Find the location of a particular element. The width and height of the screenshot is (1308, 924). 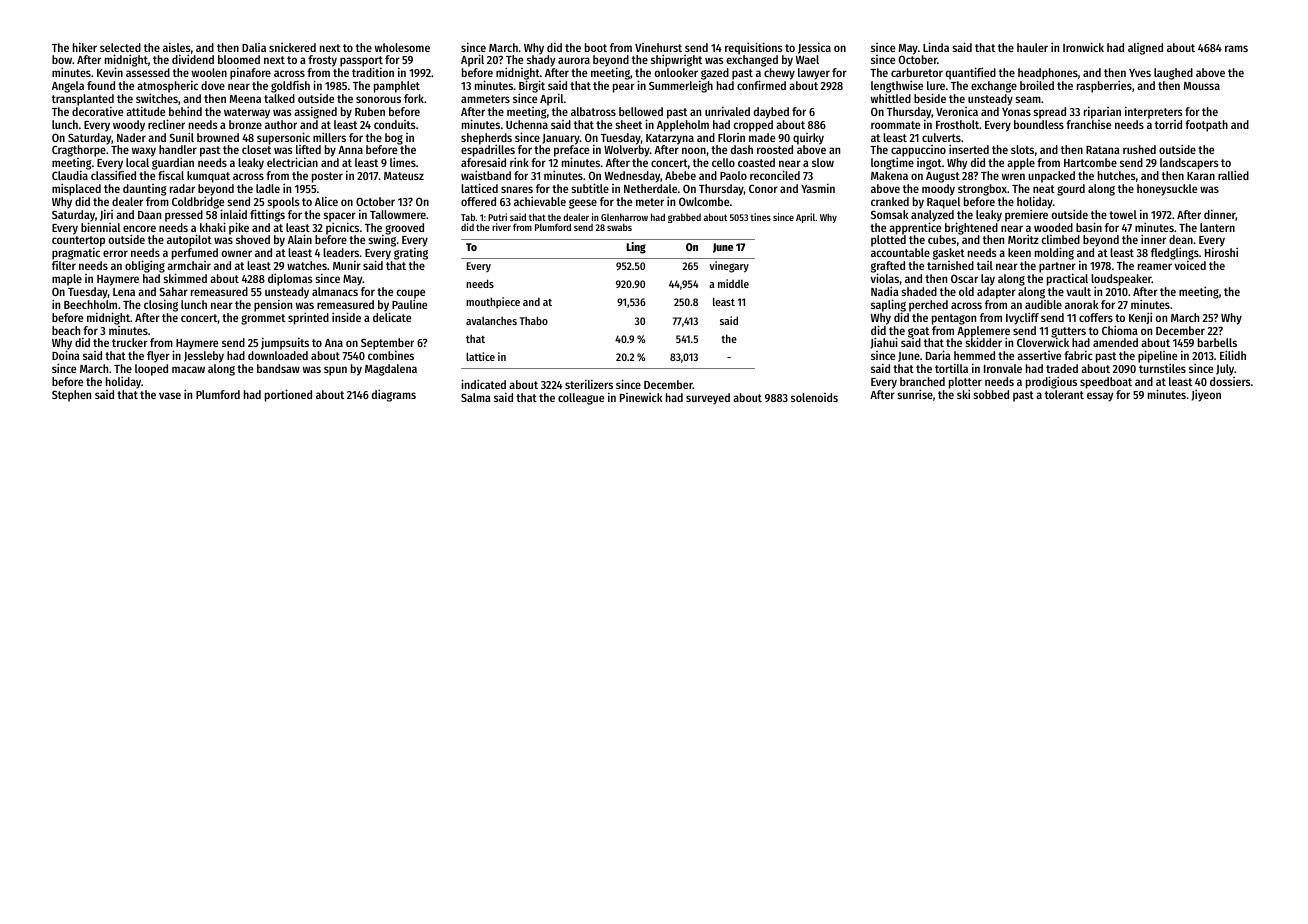

Jiahui is located at coordinates (884, 343).
